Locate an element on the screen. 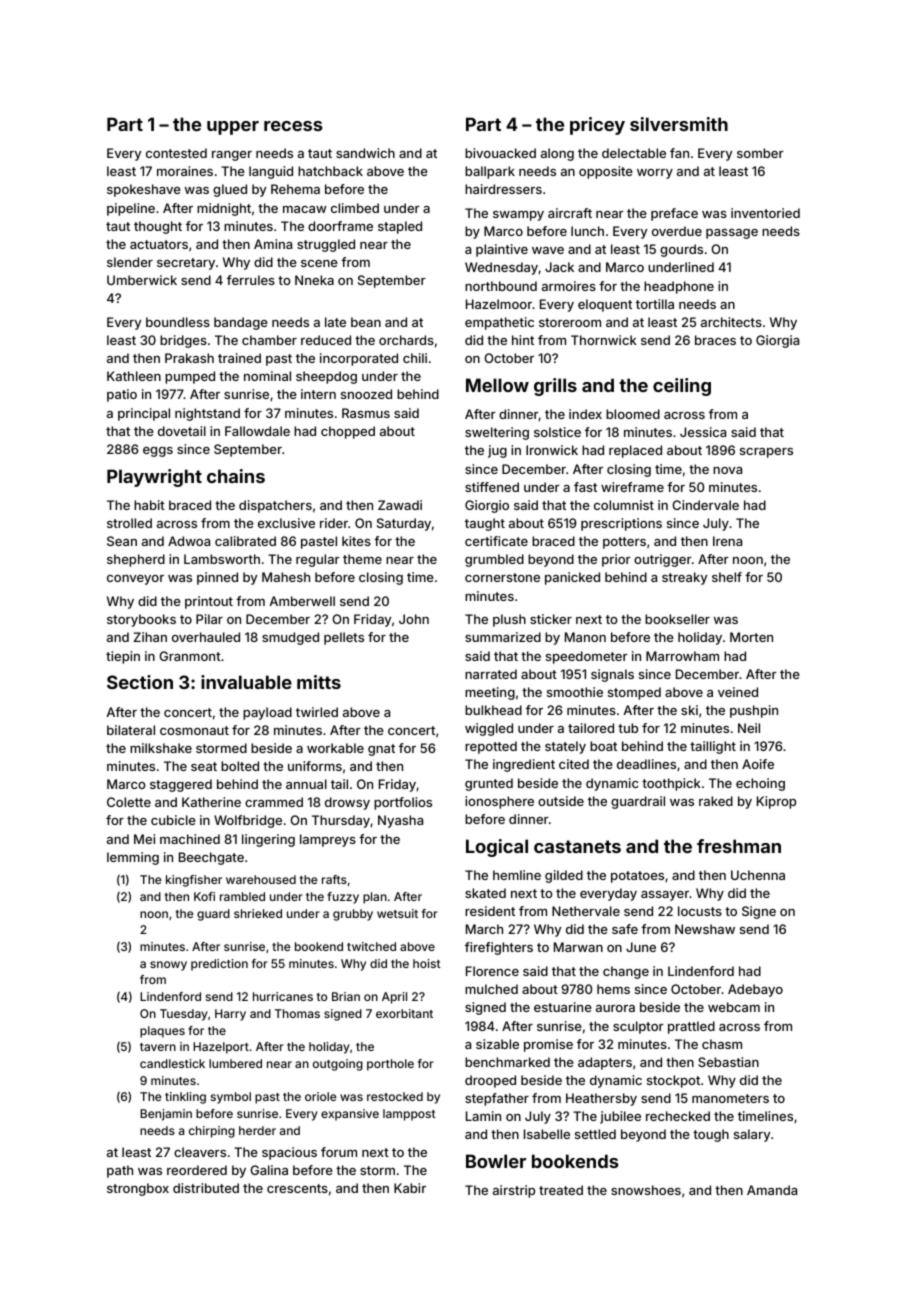 This screenshot has width=908, height=1316. Nyasha is located at coordinates (400, 821).
